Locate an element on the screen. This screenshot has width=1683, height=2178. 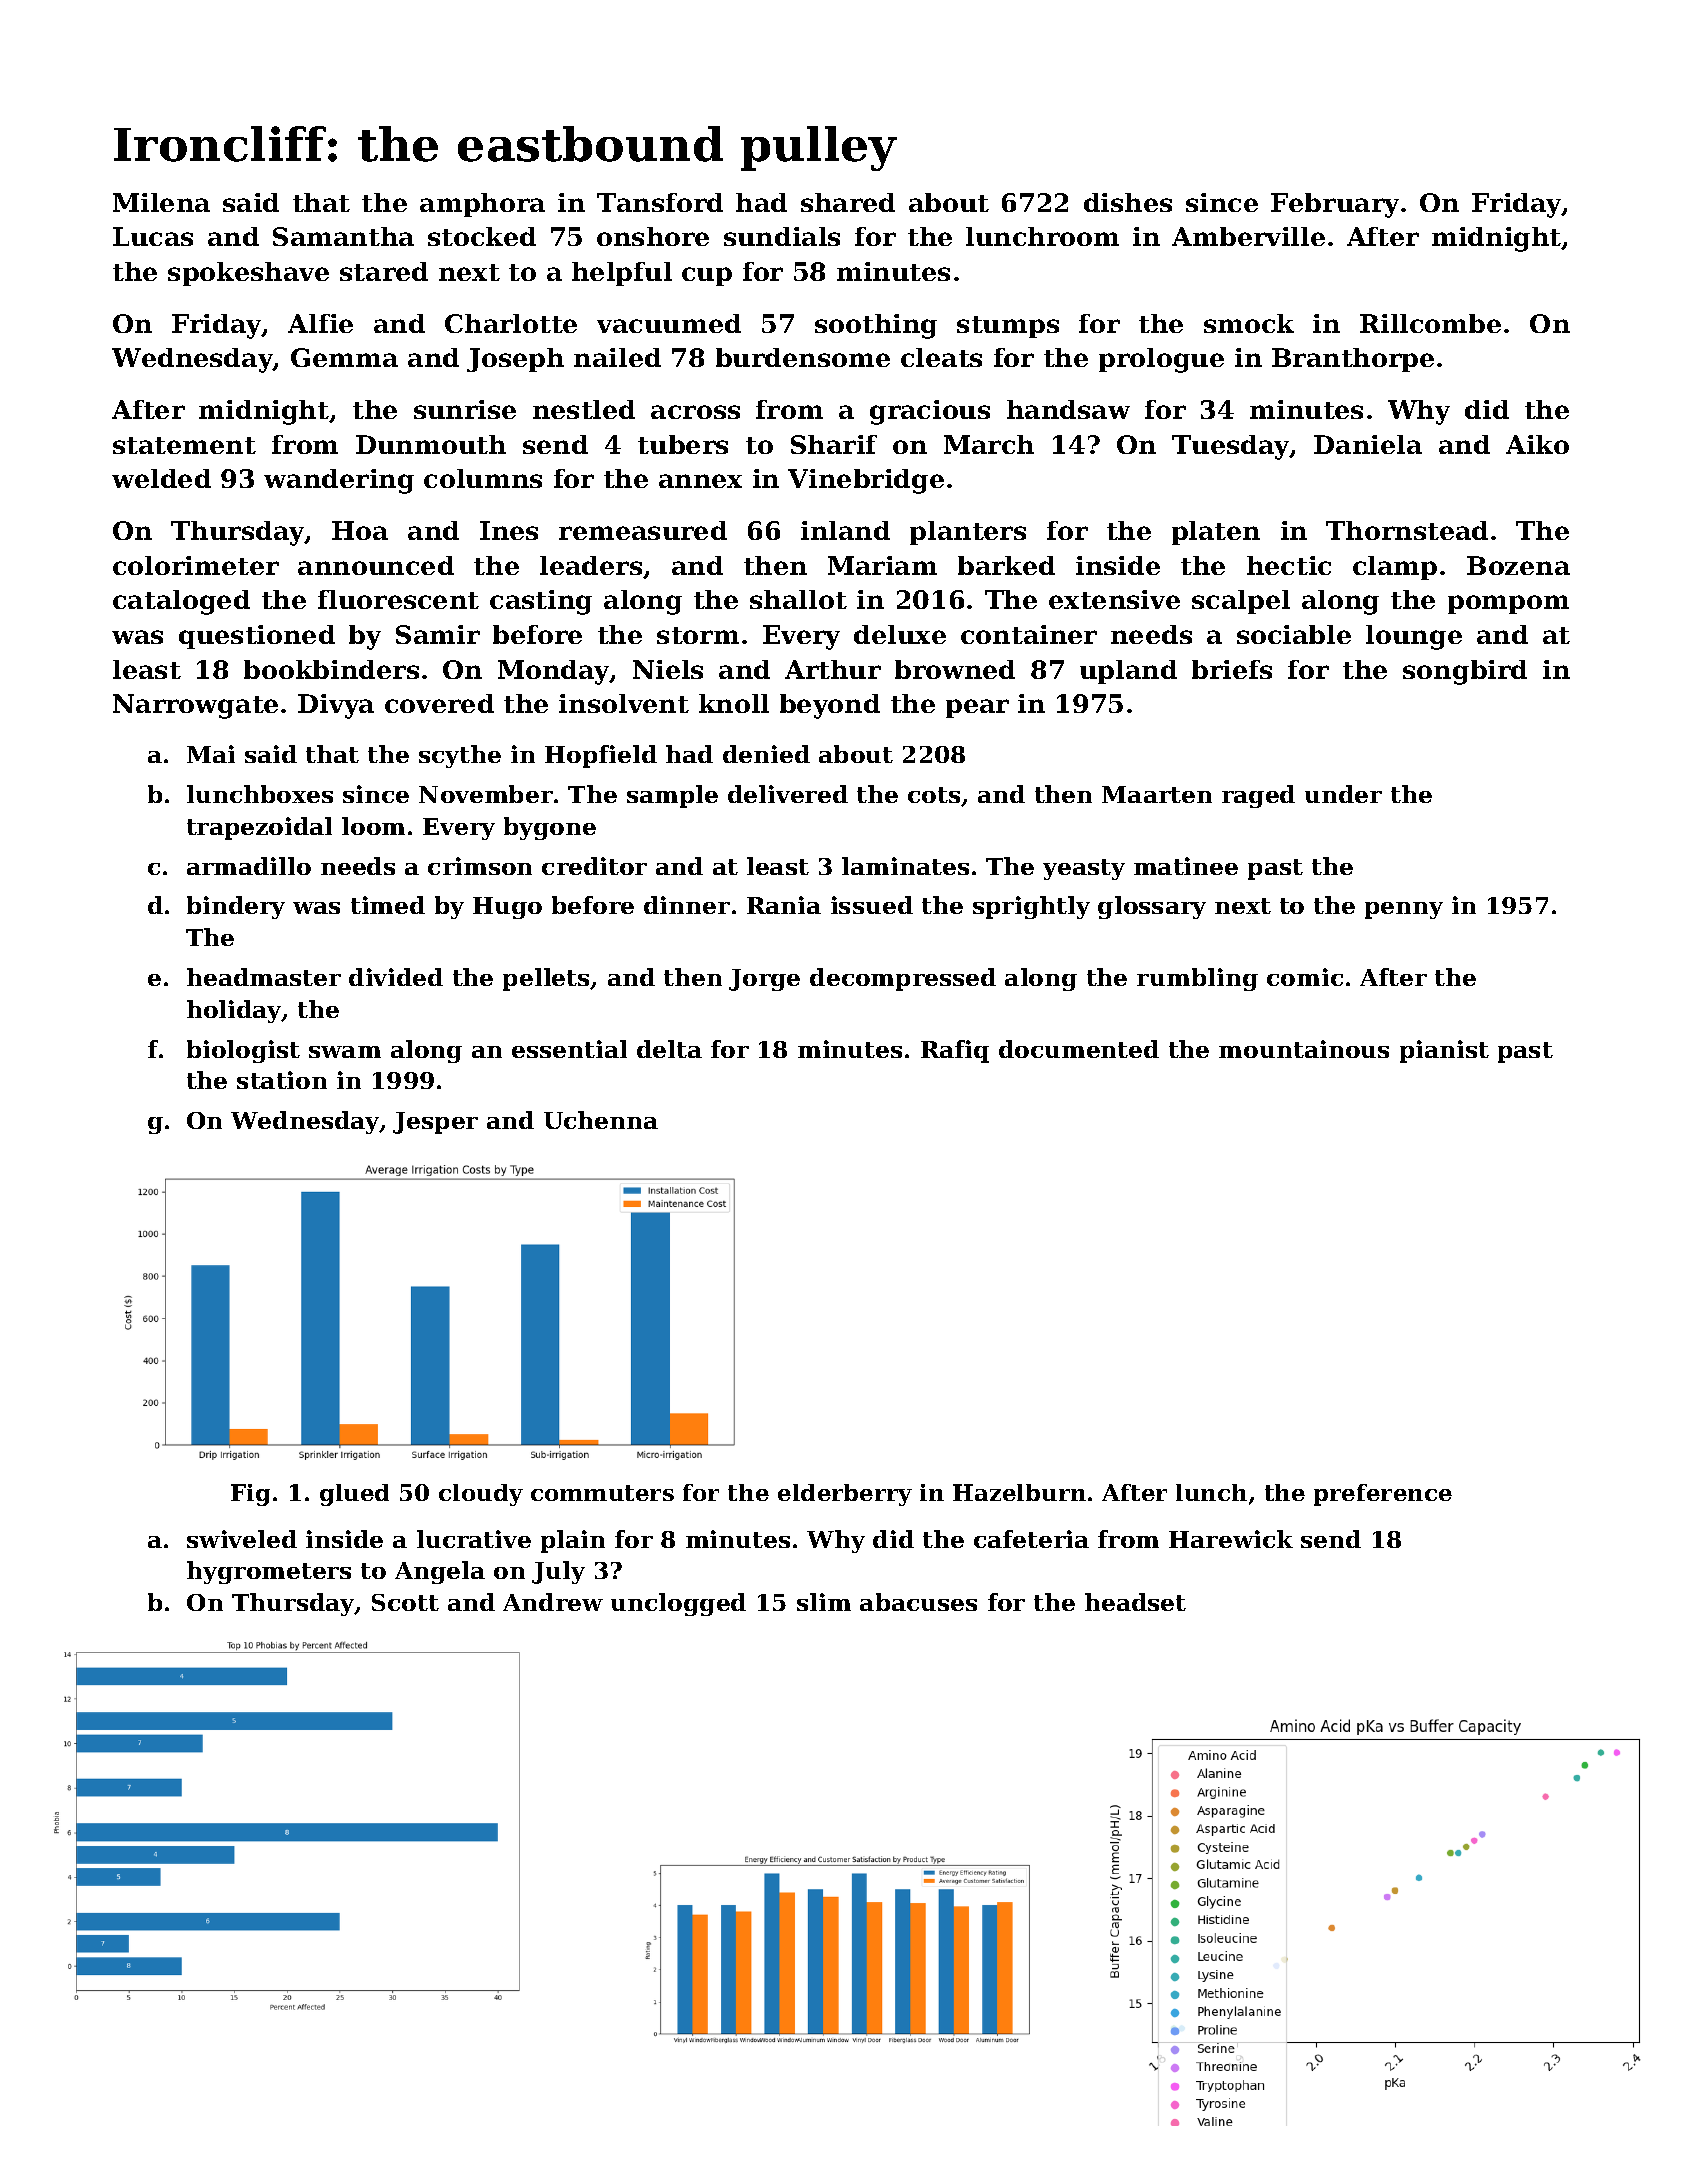
penny is located at coordinates (1404, 910).
